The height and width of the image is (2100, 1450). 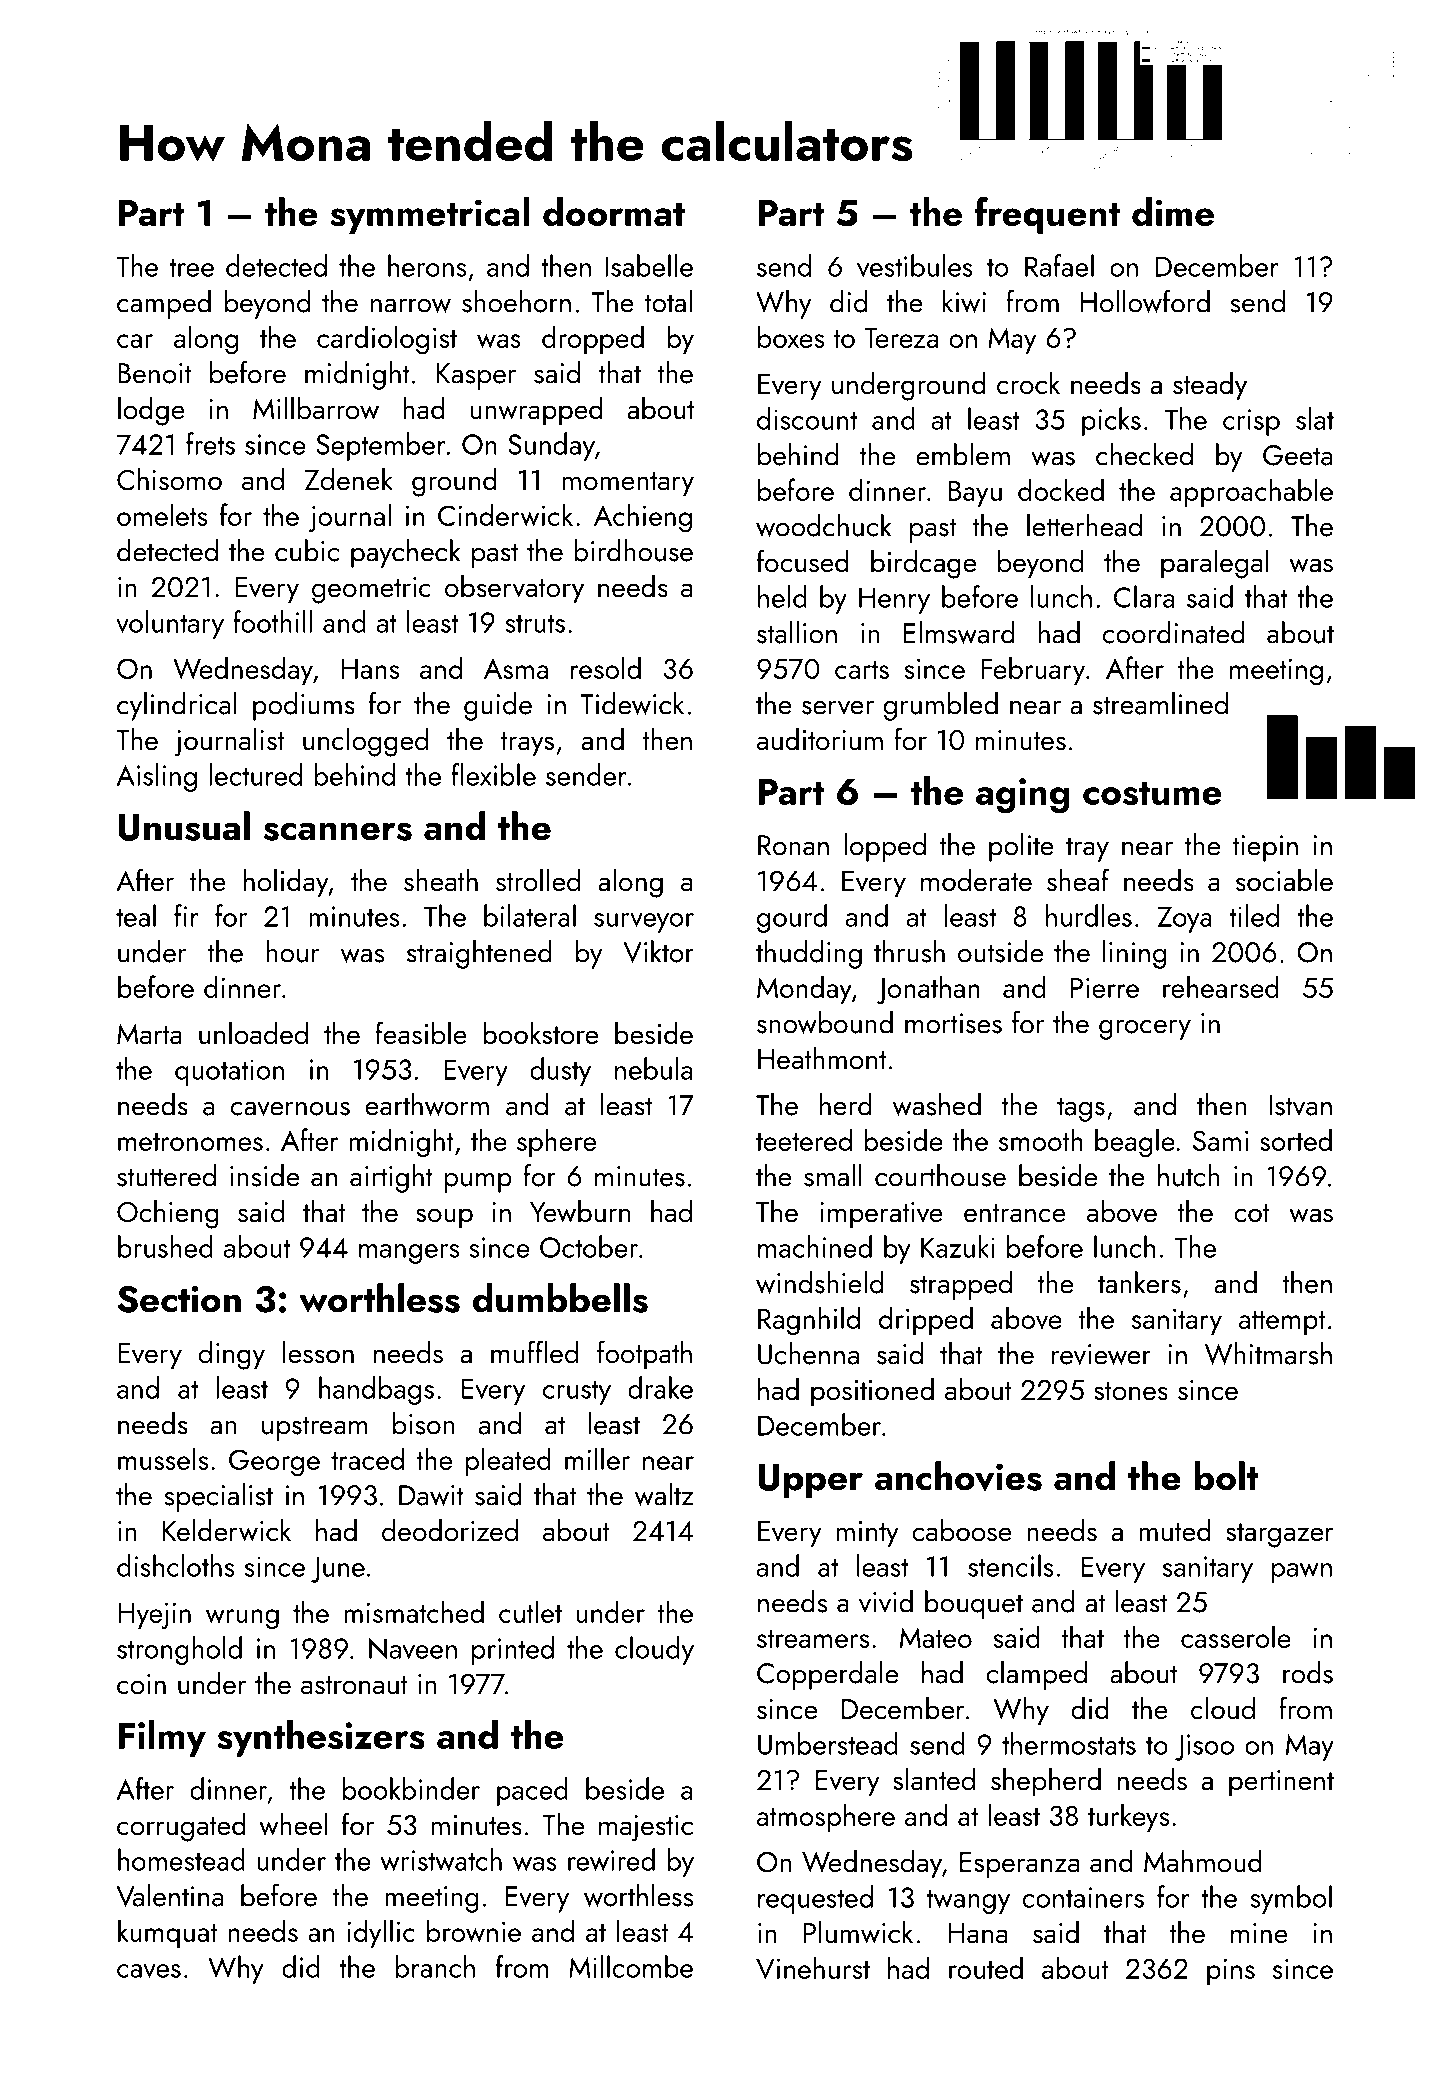 I want to click on tankers, so click(x=1139, y=1282).
